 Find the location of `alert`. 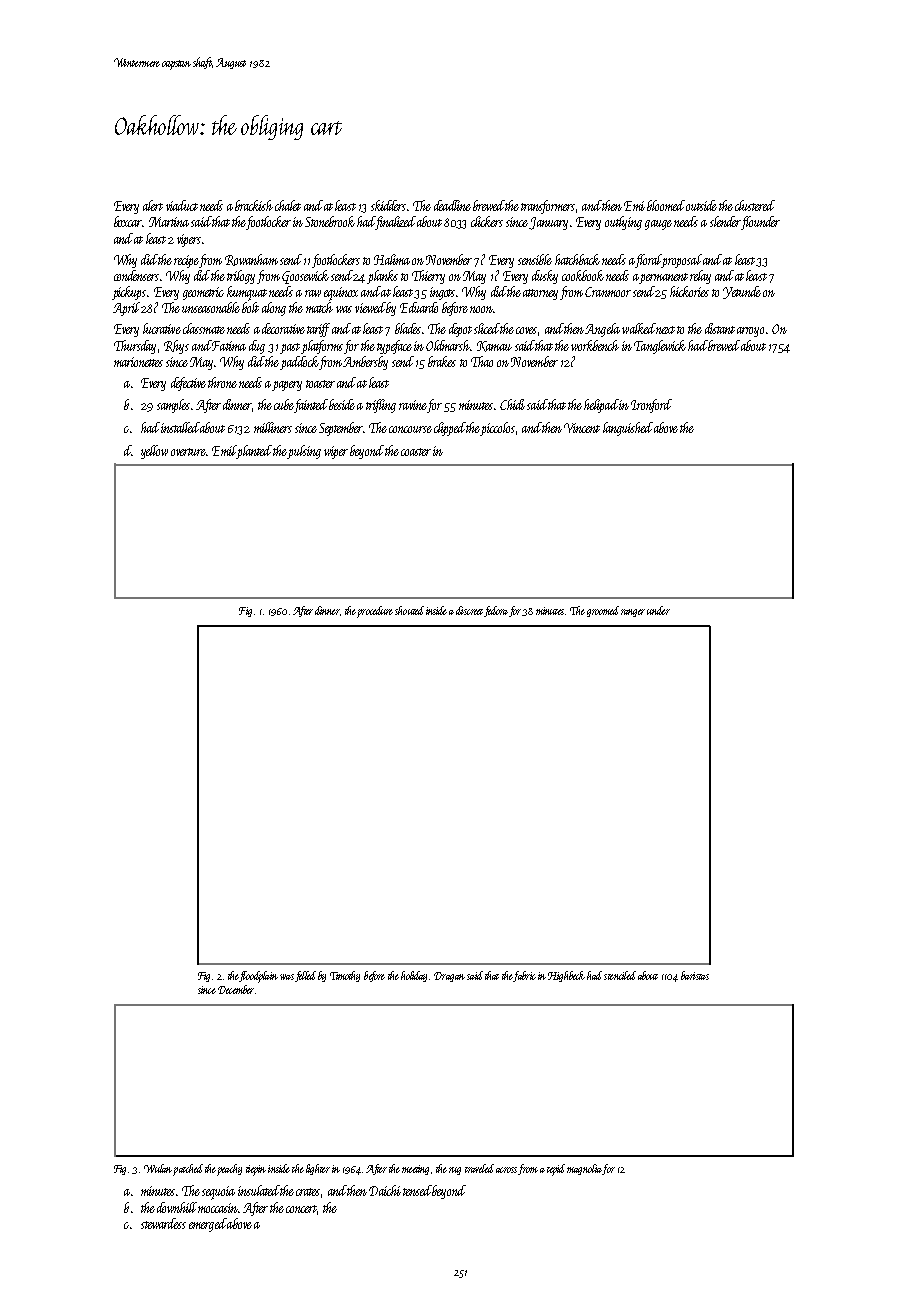

alert is located at coordinates (153, 205).
